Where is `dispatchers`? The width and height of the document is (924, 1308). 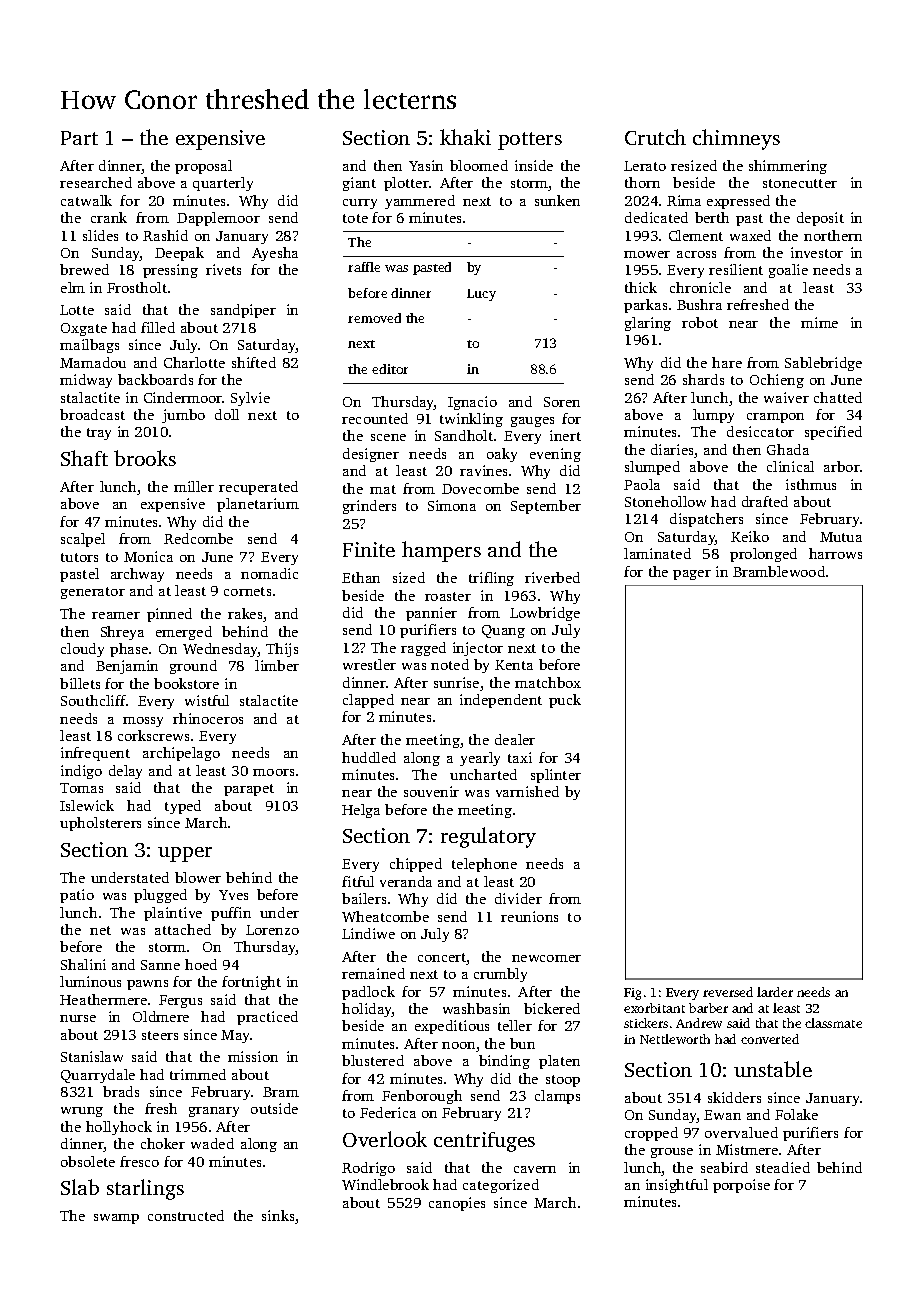
dispatchers is located at coordinates (706, 520).
